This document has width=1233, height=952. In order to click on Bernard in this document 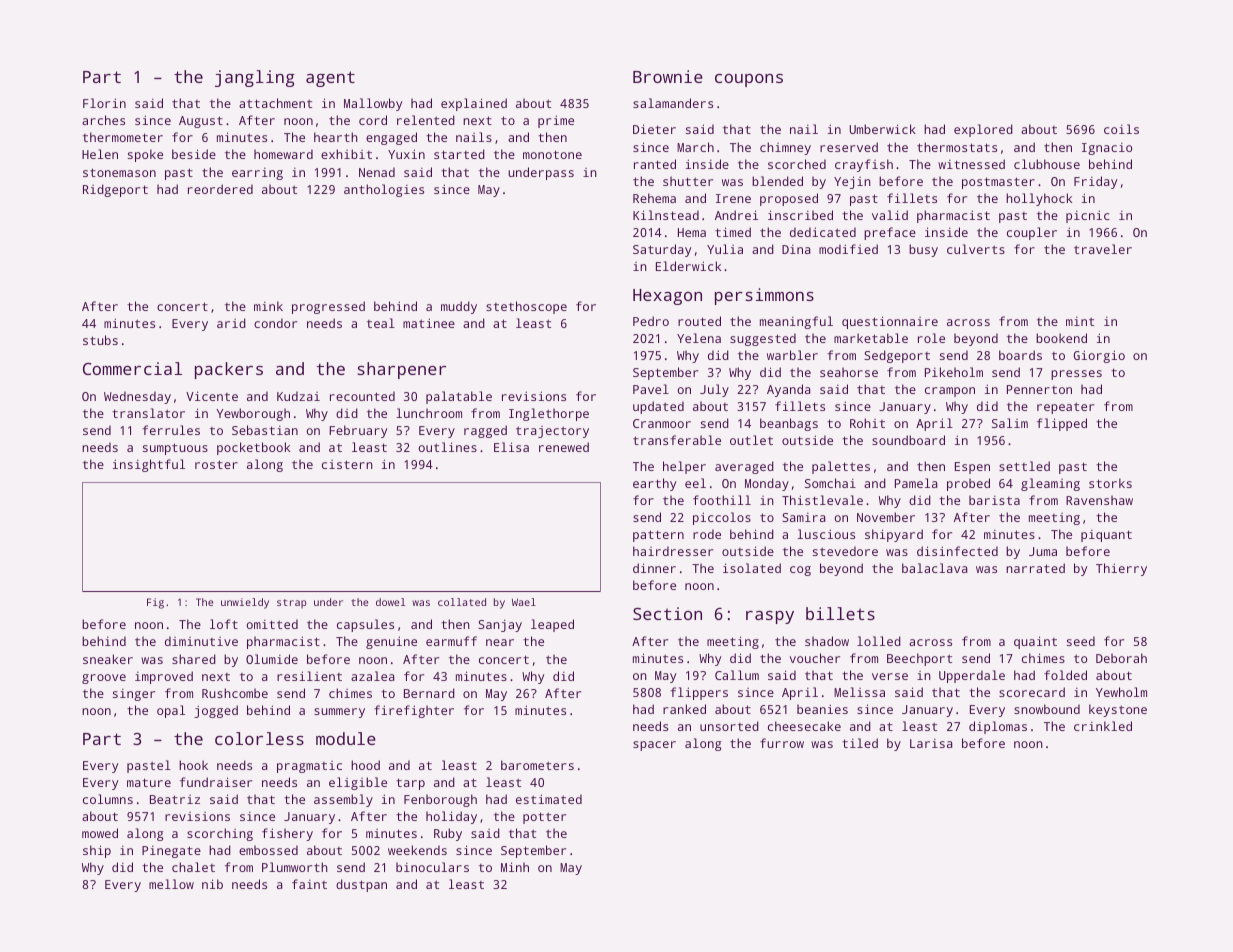, I will do `click(429, 693)`.
